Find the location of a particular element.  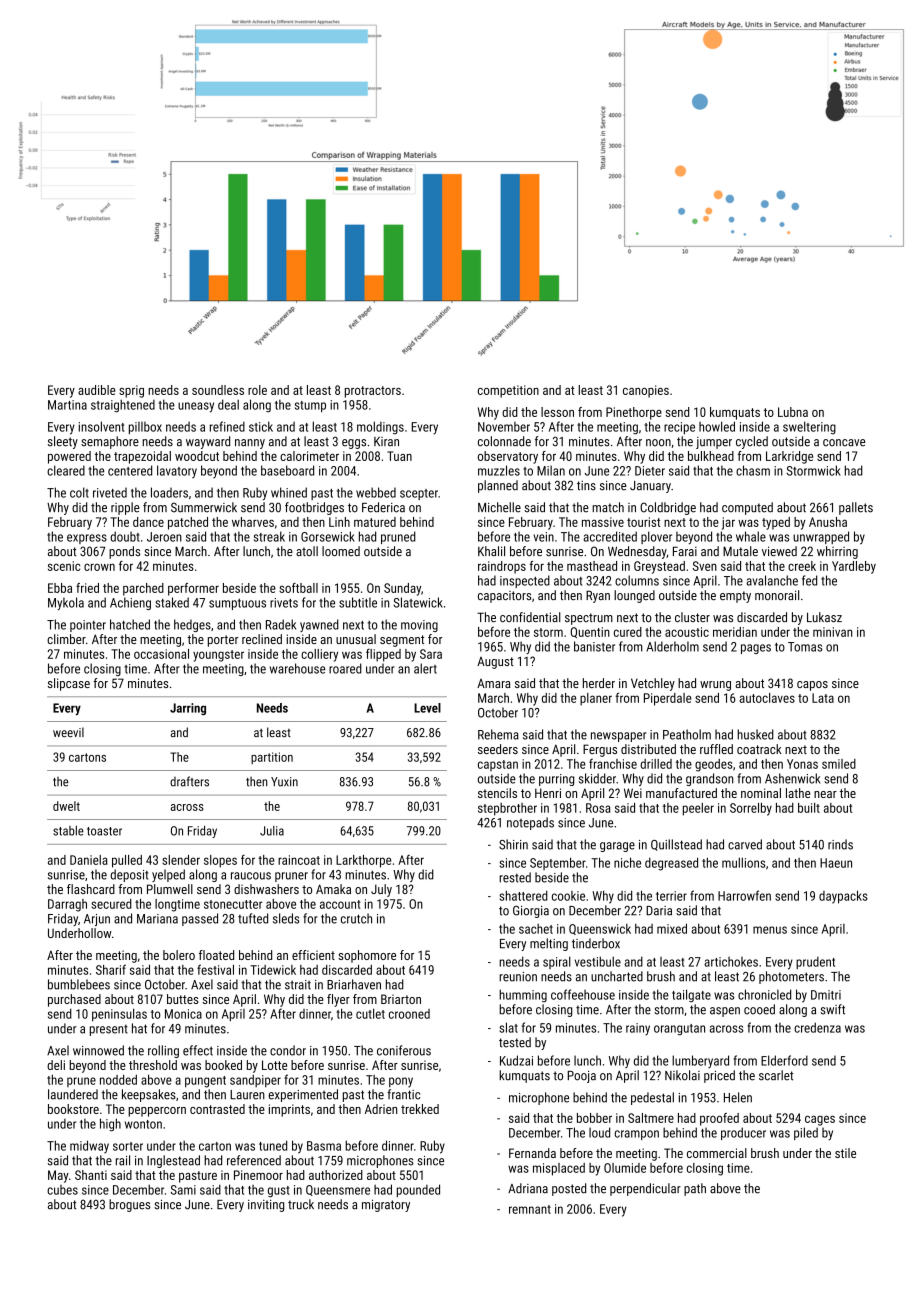

wrung is located at coordinates (715, 686).
